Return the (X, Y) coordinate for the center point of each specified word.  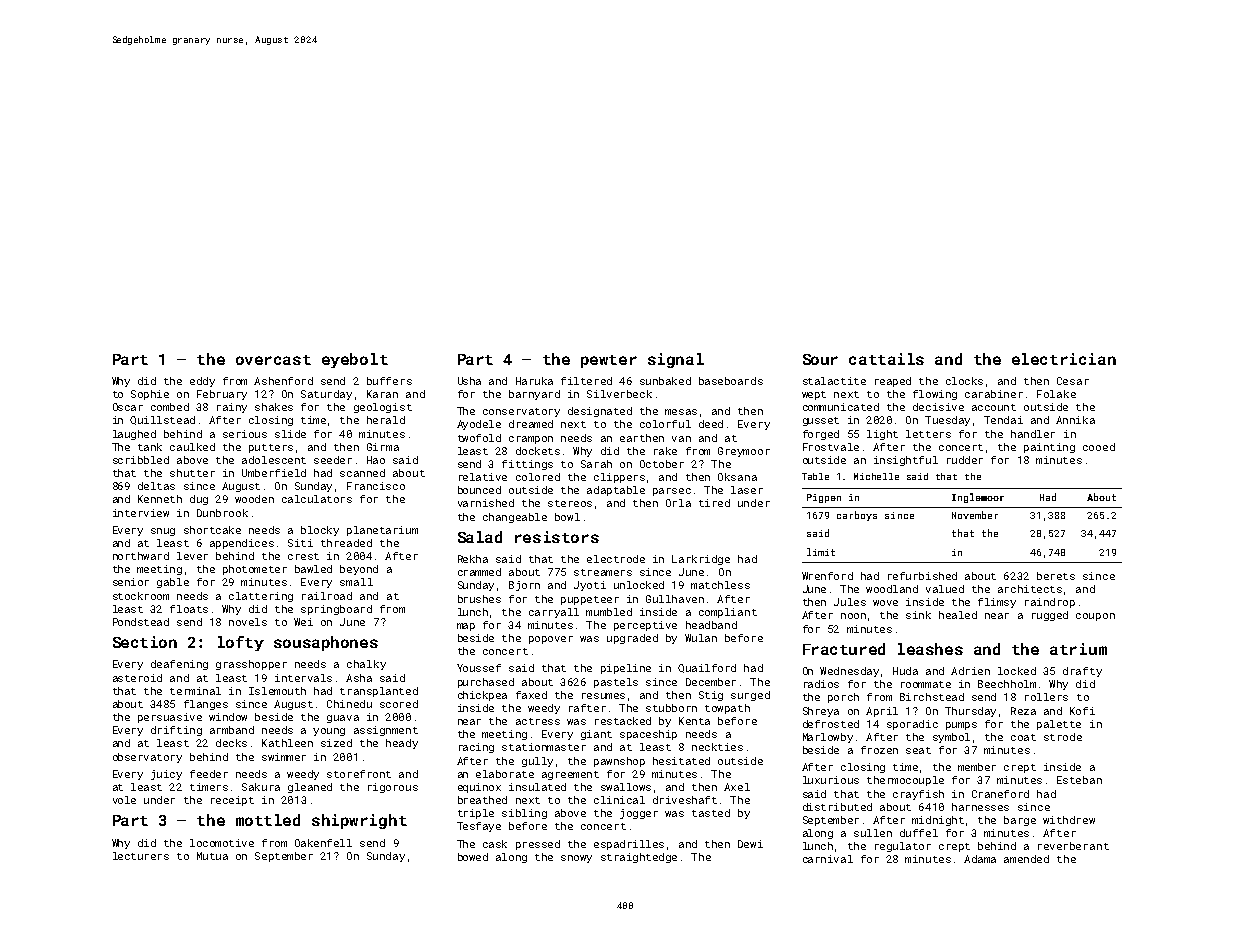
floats (189, 609)
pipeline (626, 669)
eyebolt (355, 360)
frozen (879, 750)
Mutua (212, 856)
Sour (820, 359)
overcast (273, 360)
